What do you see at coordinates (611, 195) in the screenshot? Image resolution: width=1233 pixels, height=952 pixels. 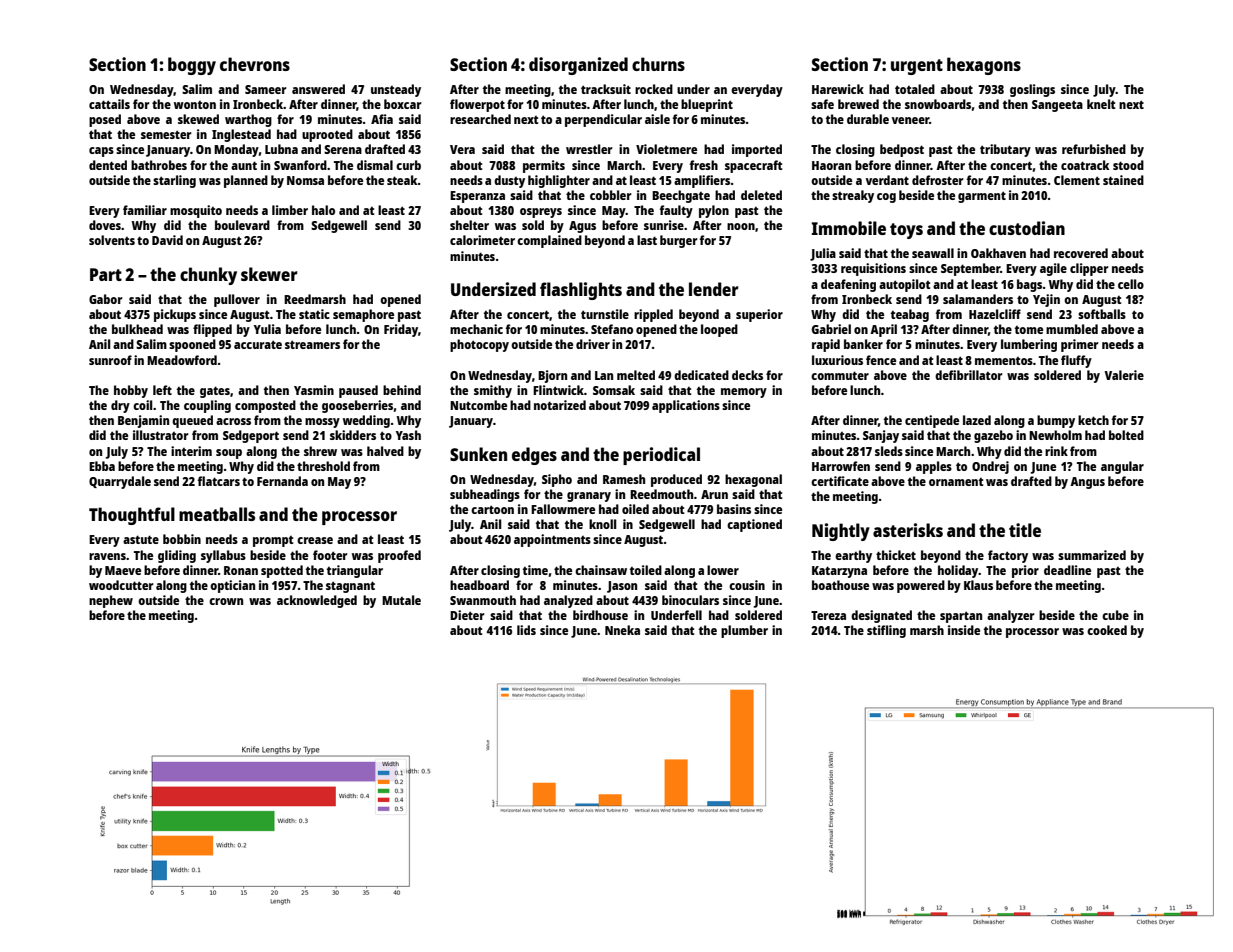 I see `cobbler` at bounding box center [611, 195].
